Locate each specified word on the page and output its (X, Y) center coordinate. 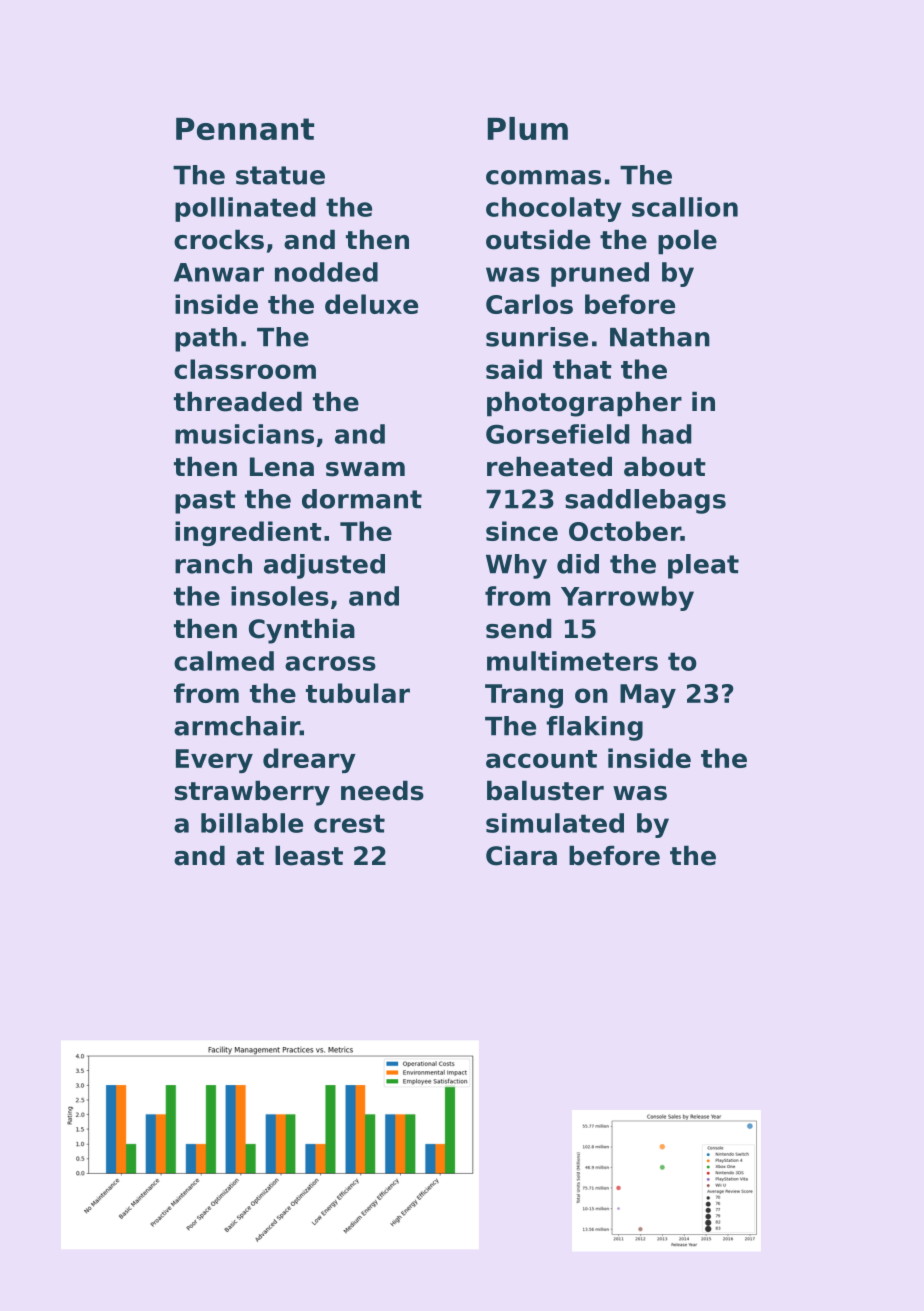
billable (252, 823)
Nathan (660, 337)
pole (687, 242)
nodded (326, 272)
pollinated (245, 209)
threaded (238, 401)
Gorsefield (558, 434)
